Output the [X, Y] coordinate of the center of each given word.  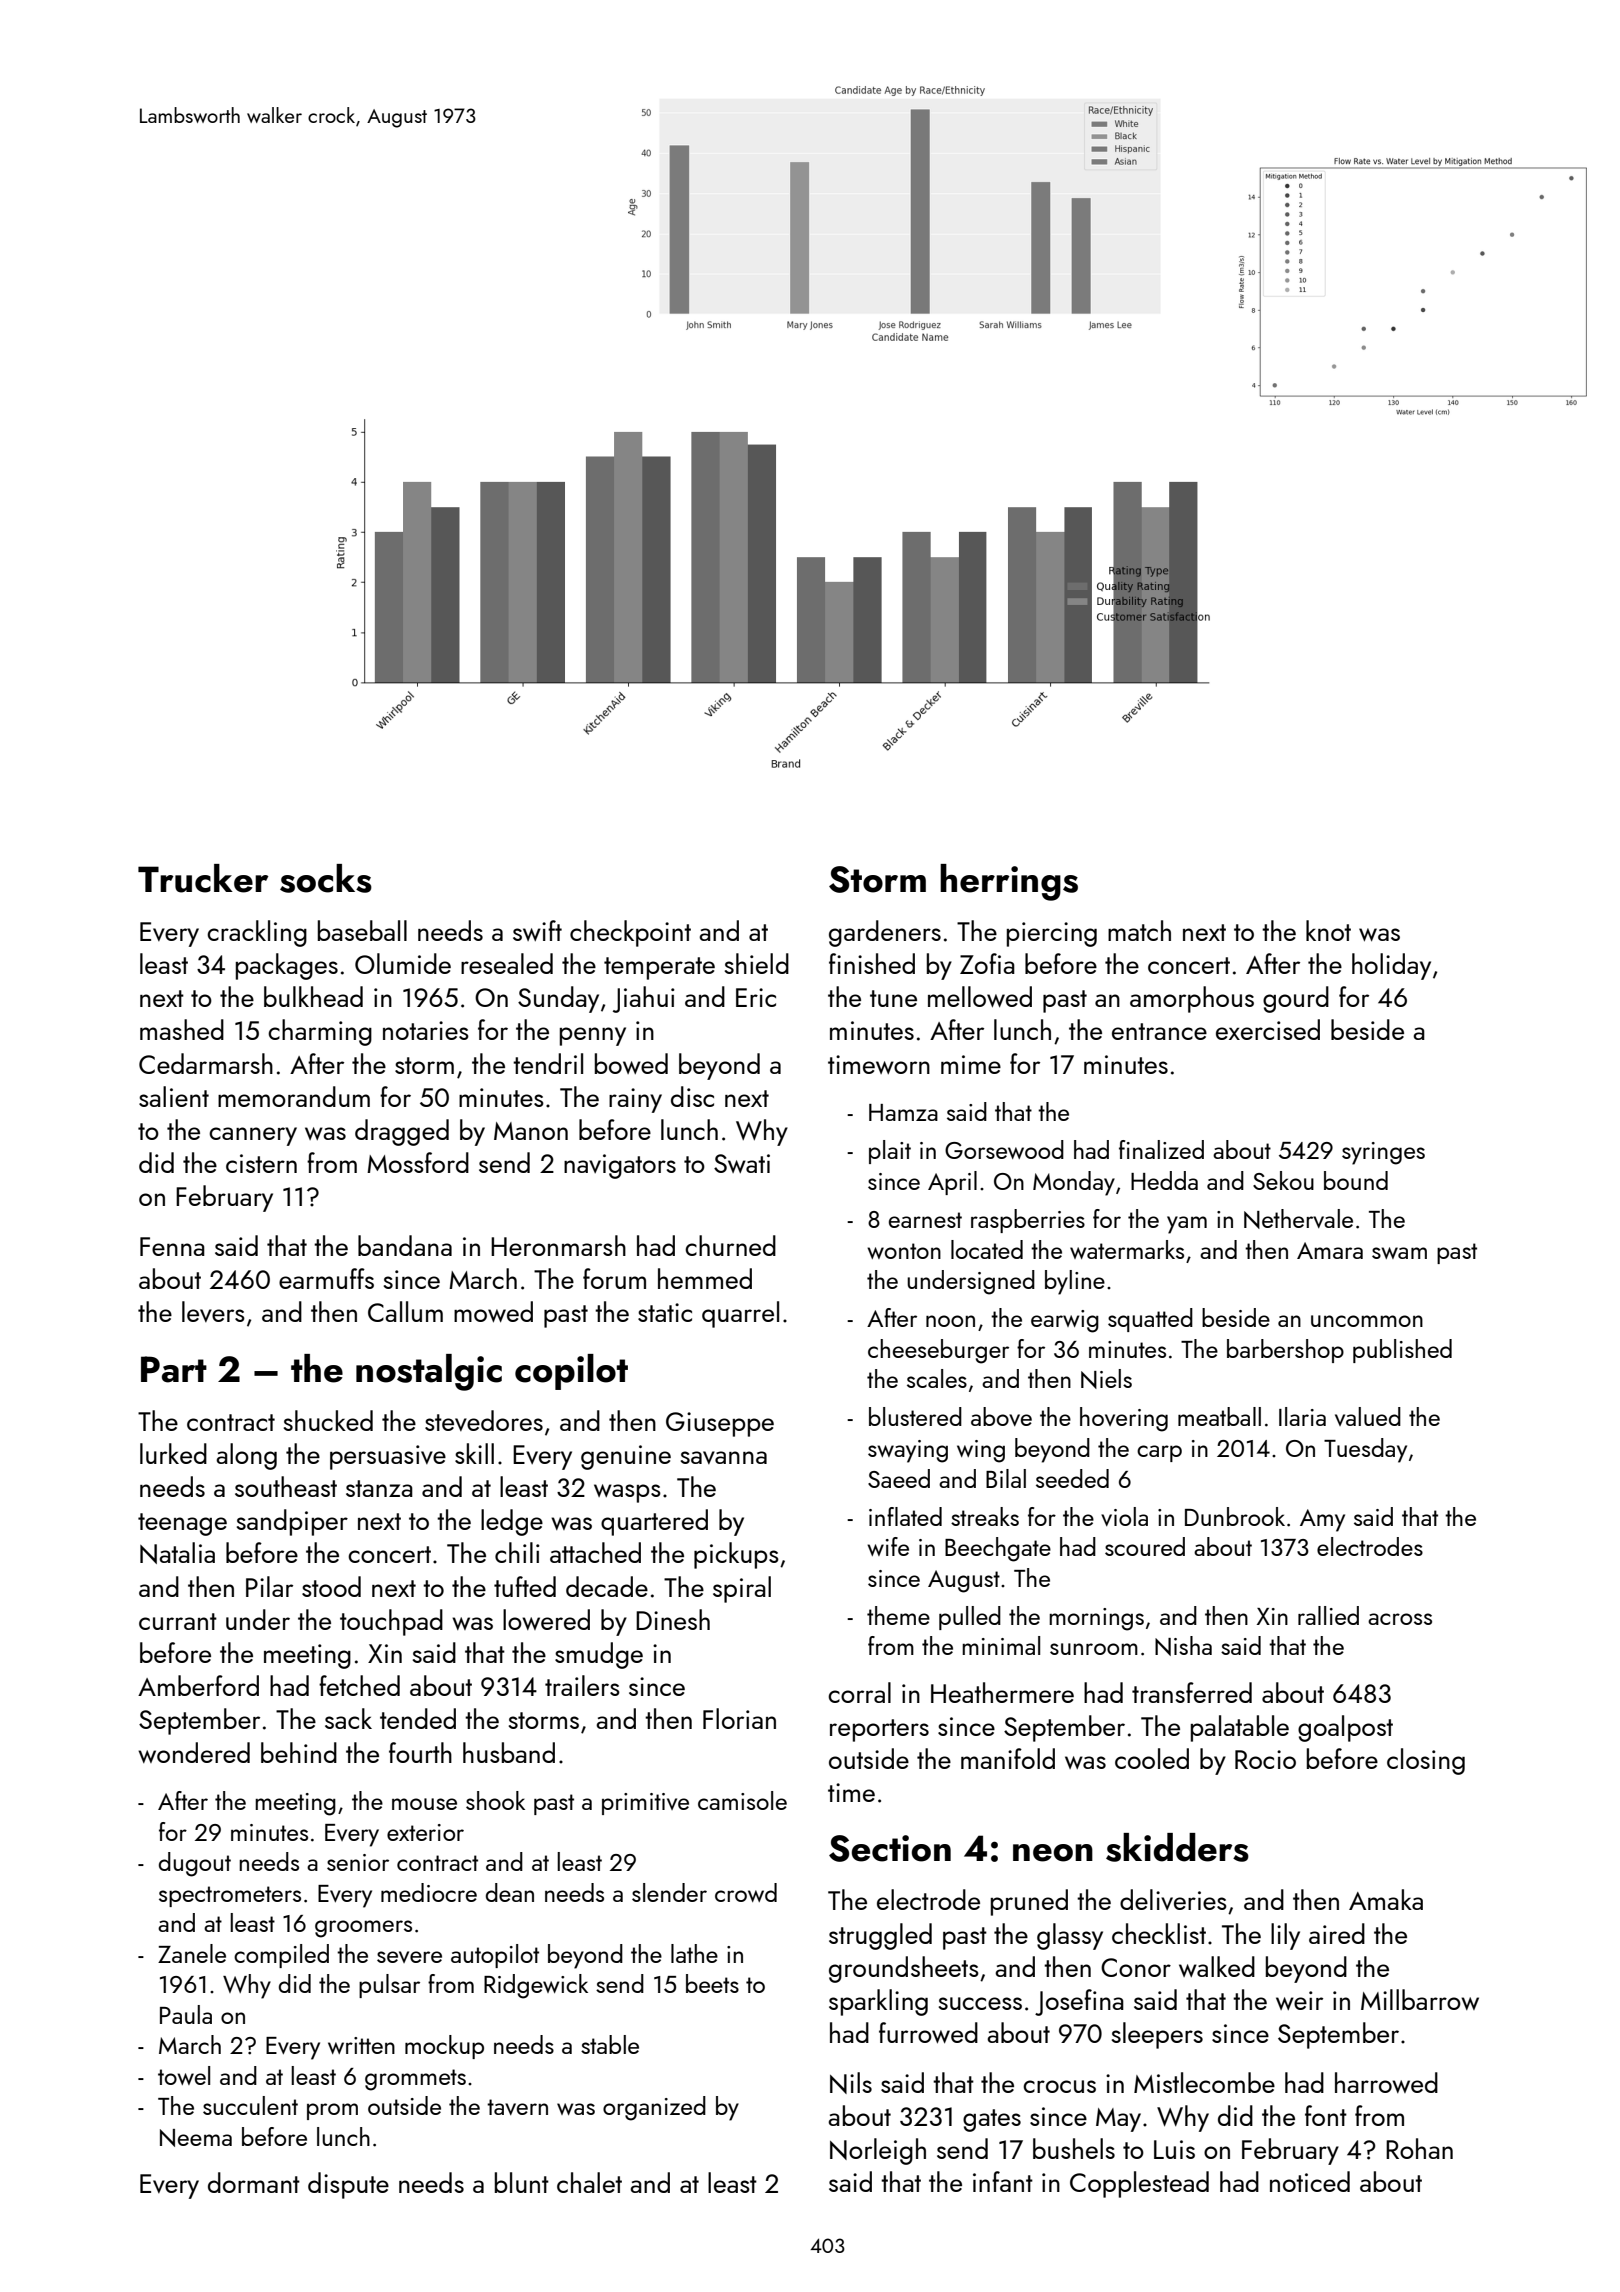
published [1402, 1351]
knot [1328, 930]
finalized [1161, 1149]
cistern [261, 1163]
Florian [739, 1718]
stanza [379, 1488]
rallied [1328, 1615]
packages [287, 966]
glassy [1070, 1936]
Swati [742, 1163]
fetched [359, 1685]
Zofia [987, 963]
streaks [985, 1516]
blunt [522, 2182]
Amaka [1386, 1899]
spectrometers [230, 1896]
